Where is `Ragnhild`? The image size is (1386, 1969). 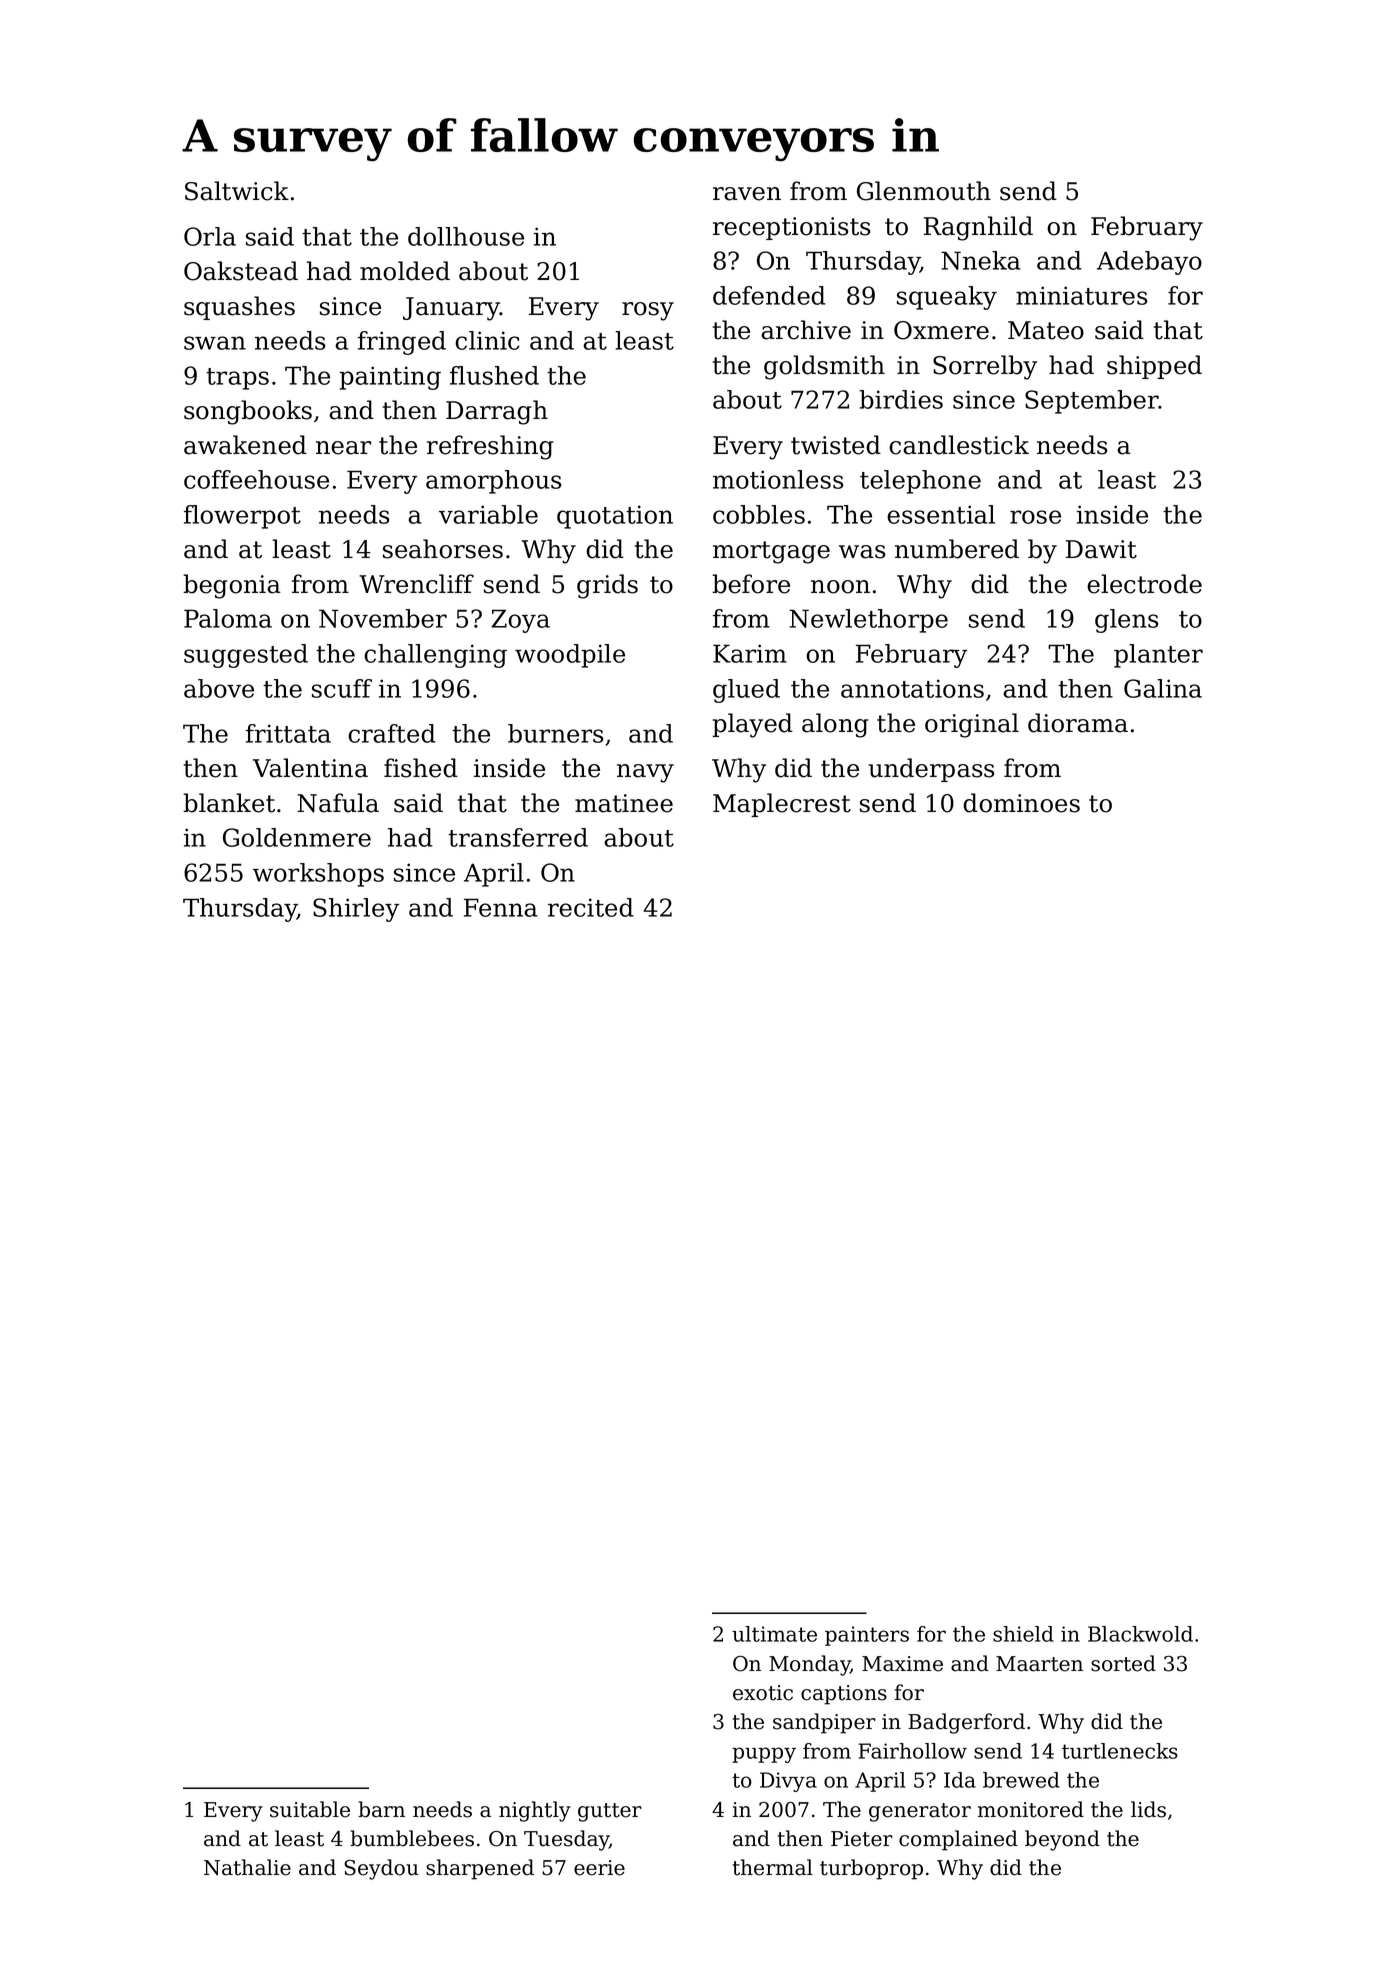
Ragnhild is located at coordinates (978, 228).
